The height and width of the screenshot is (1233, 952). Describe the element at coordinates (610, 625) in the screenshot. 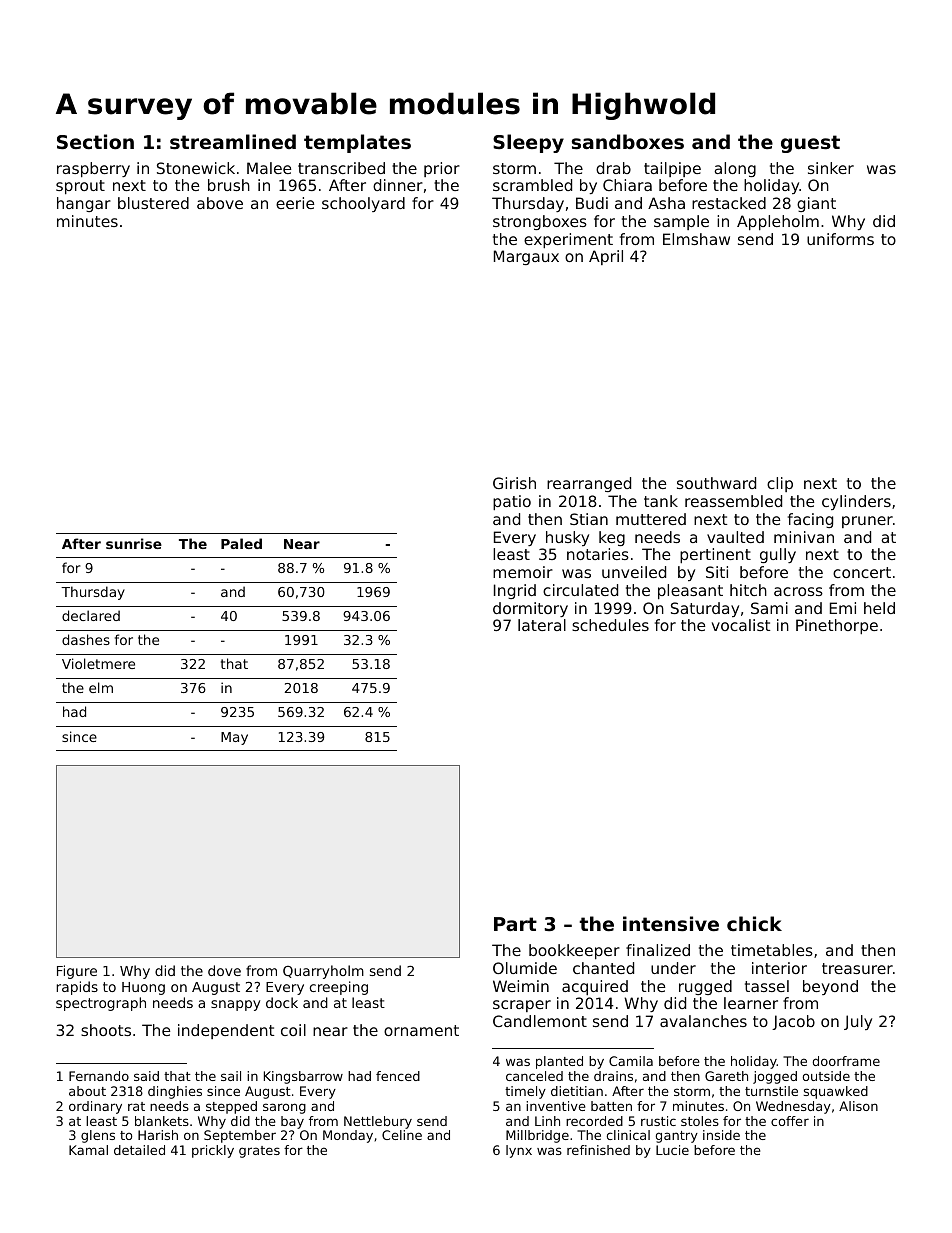

I see `schedules` at that location.
